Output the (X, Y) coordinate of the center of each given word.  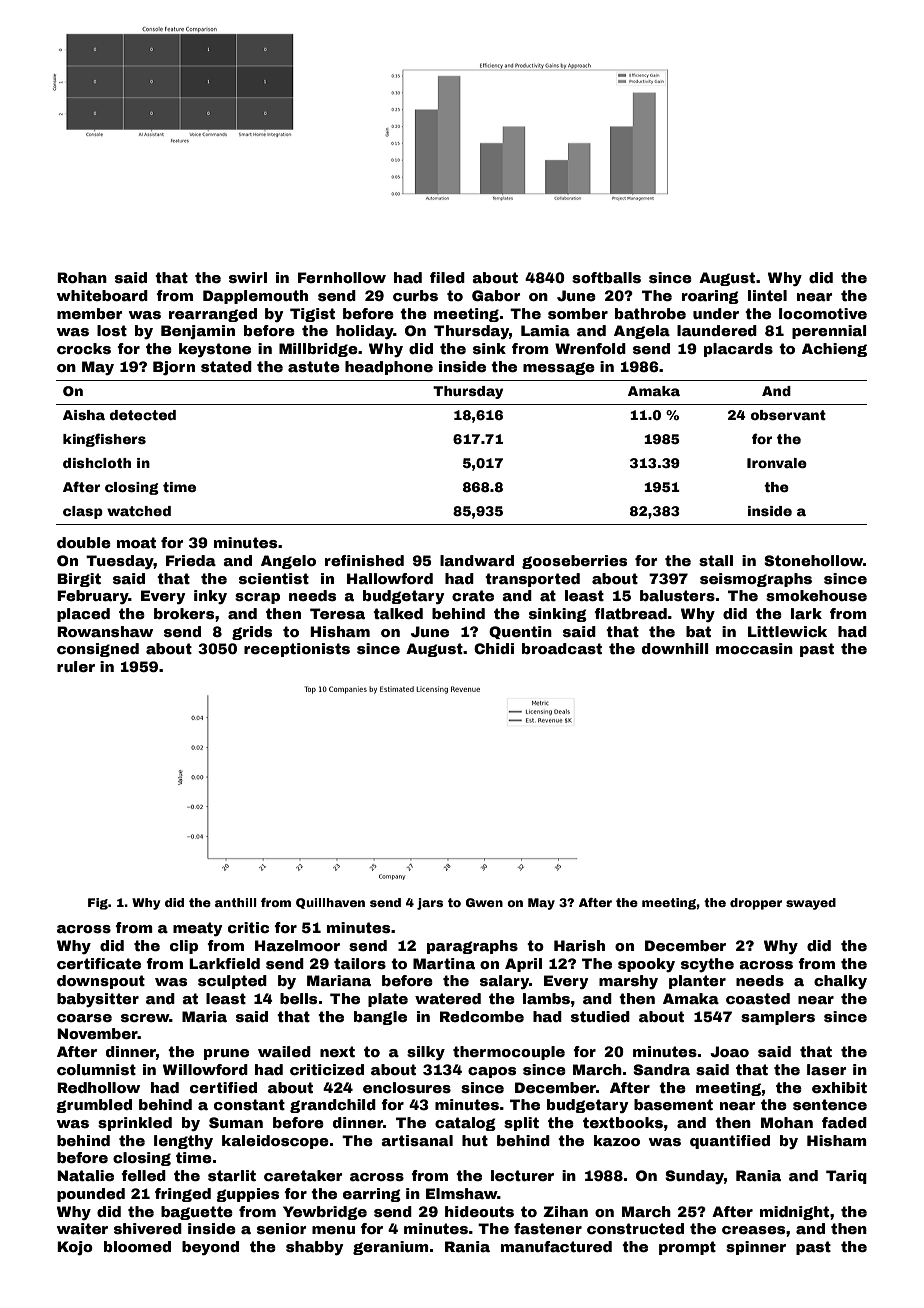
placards (738, 350)
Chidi (494, 648)
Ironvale (777, 463)
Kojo (75, 1248)
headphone (389, 368)
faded (844, 1122)
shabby (314, 1248)
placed (83, 615)
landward (477, 560)
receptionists (297, 650)
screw (145, 1018)
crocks (84, 348)
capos (492, 1072)
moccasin (754, 648)
